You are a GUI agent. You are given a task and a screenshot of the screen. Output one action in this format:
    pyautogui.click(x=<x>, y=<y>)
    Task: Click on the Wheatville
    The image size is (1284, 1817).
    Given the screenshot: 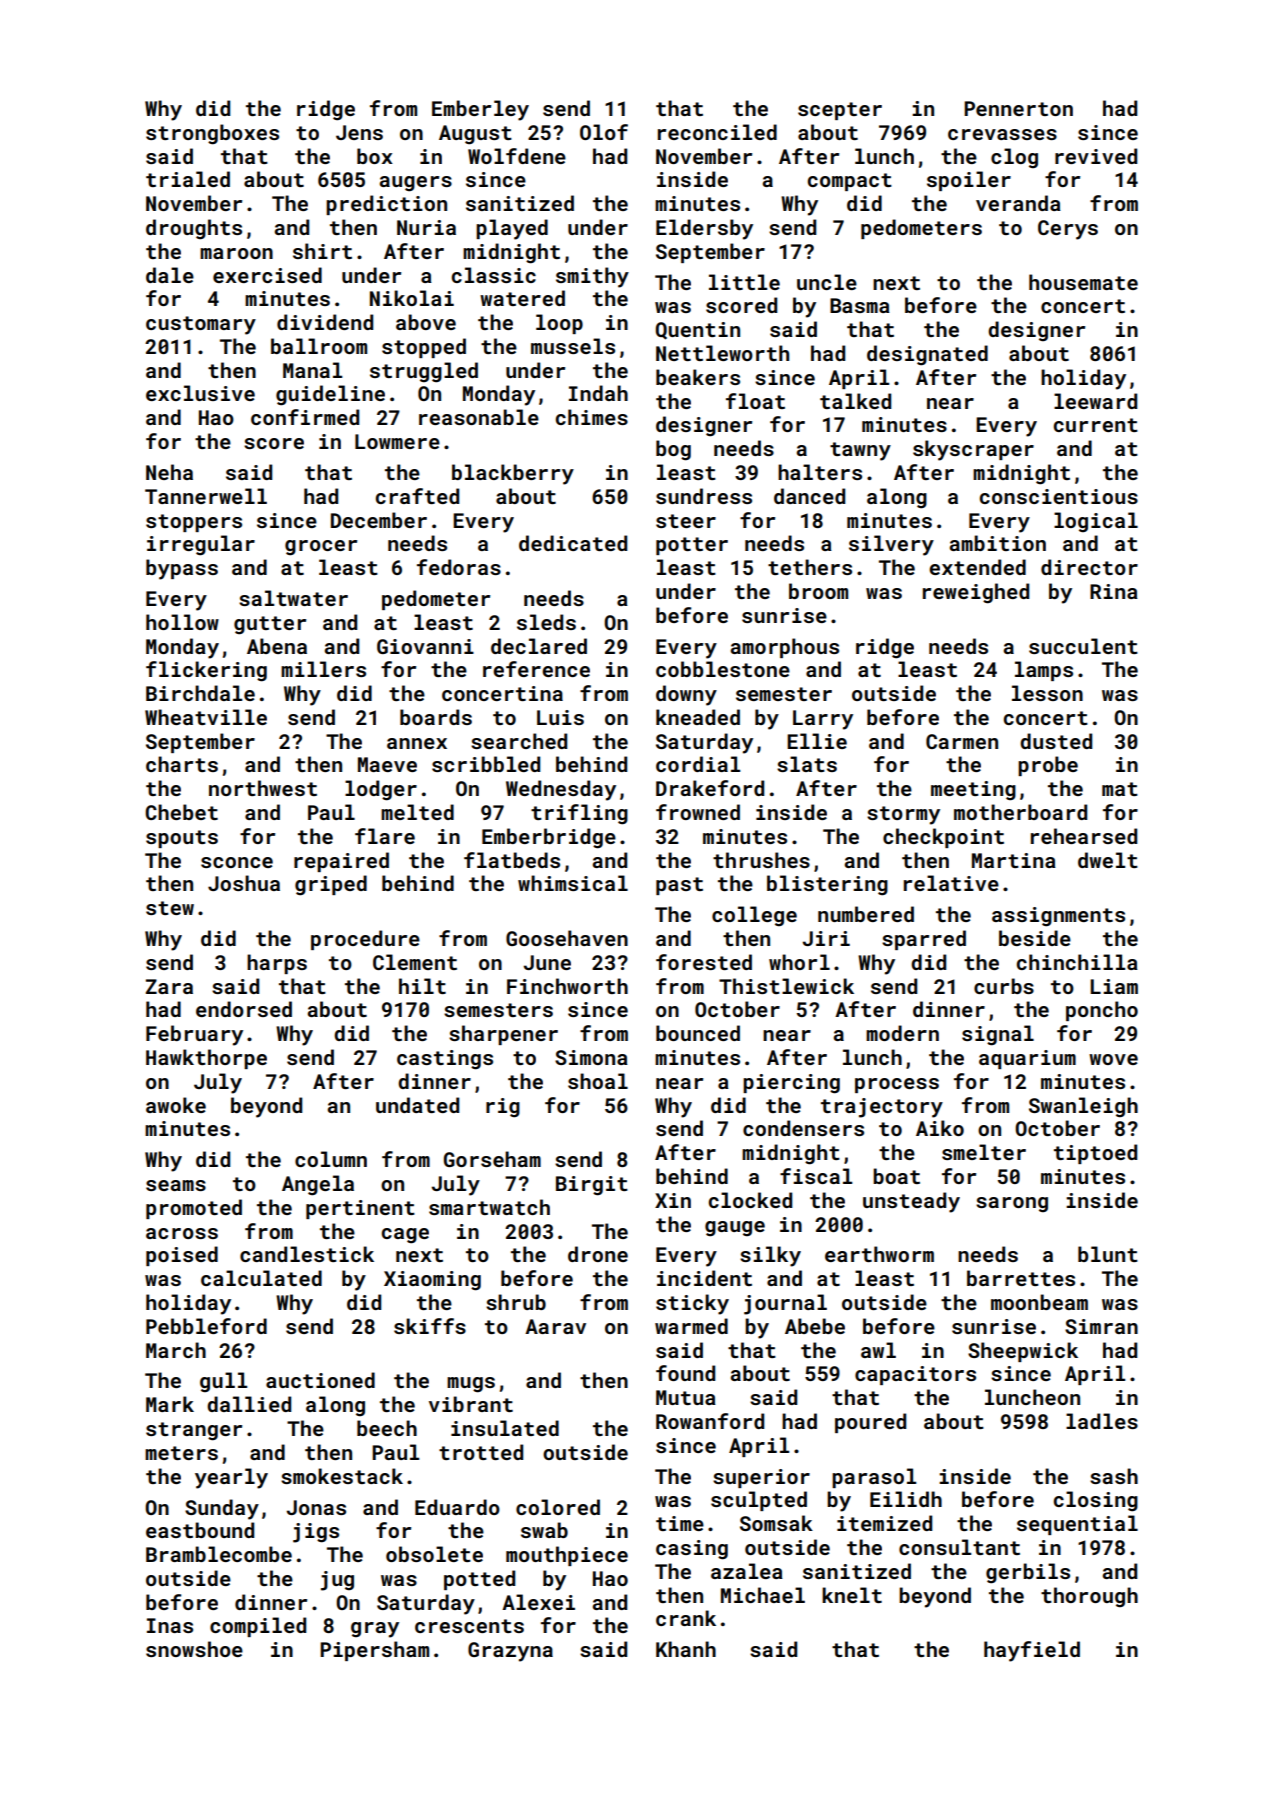 What is the action you would take?
    pyautogui.click(x=206, y=717)
